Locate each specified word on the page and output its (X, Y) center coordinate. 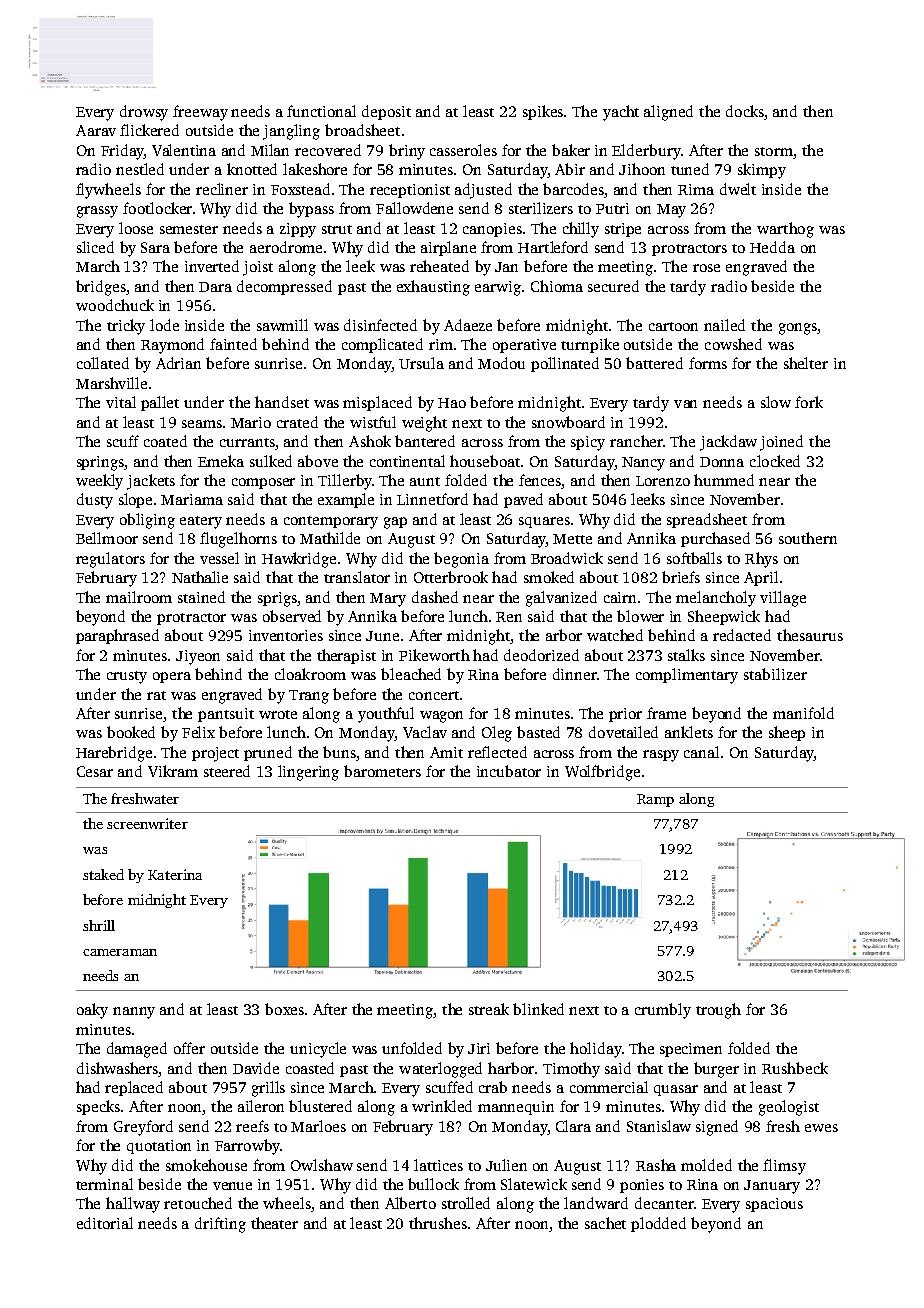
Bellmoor (107, 538)
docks (745, 111)
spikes (543, 112)
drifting (220, 1225)
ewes (821, 1128)
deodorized (541, 655)
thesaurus (810, 635)
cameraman (120, 952)
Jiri (479, 1048)
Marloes (318, 1126)
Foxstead (300, 189)
